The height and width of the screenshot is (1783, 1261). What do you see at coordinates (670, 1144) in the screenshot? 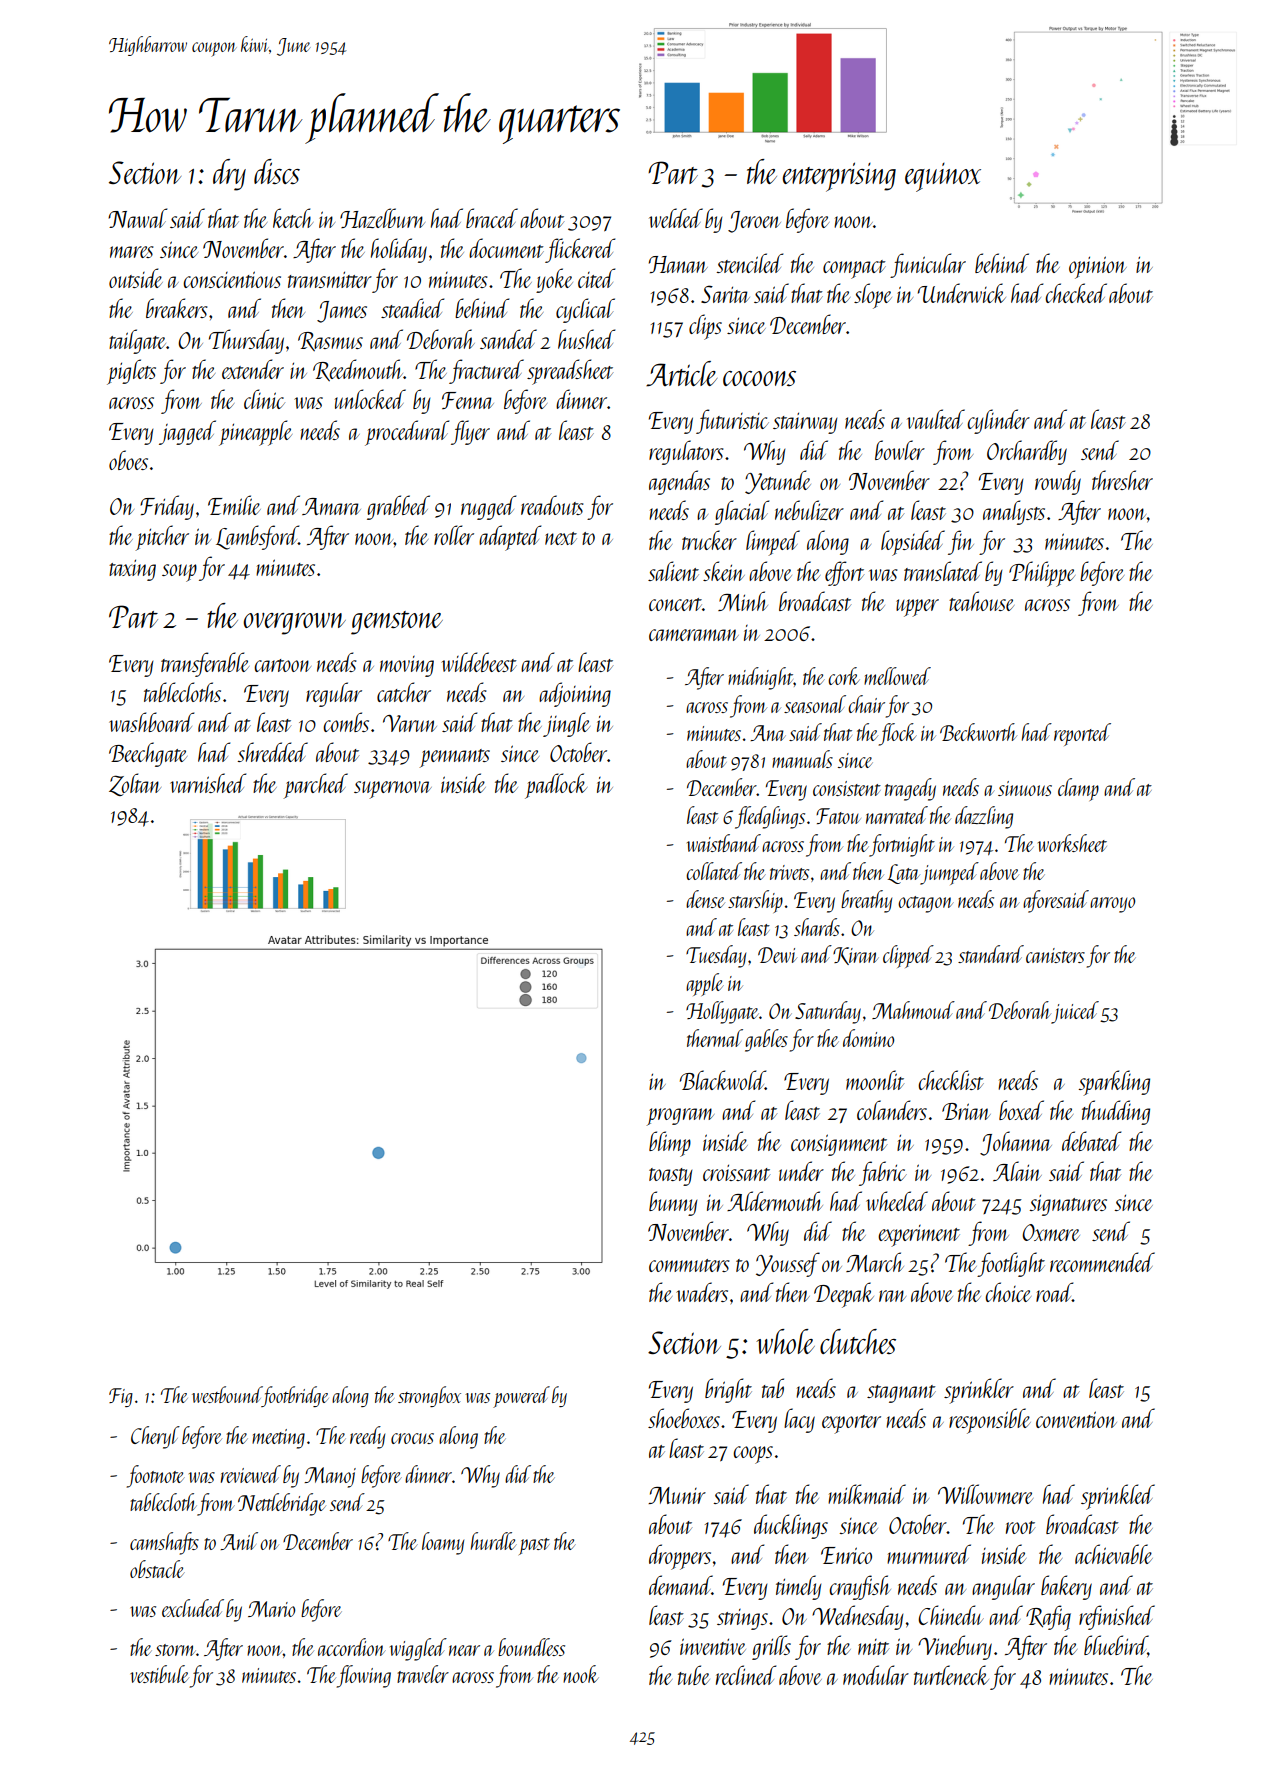
I see `blimp` at bounding box center [670, 1144].
